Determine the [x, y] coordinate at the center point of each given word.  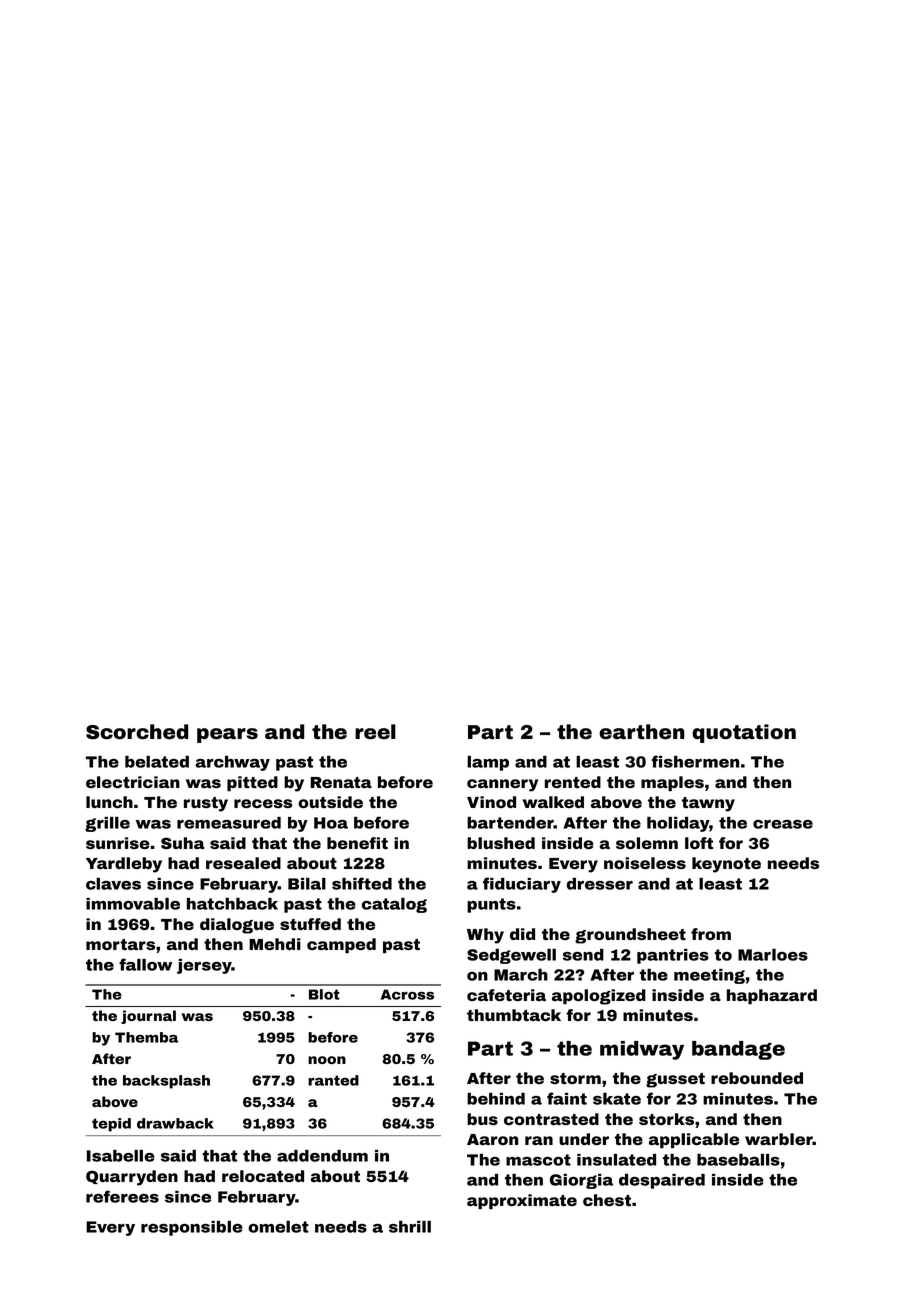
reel [375, 732]
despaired [662, 1181]
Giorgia [581, 1181]
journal [148, 1017]
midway [642, 1050]
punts [491, 905]
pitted [252, 783]
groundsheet [630, 936]
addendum [322, 1156]
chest [607, 1200]
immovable [133, 904]
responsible [192, 1228]
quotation [744, 733]
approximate [522, 1201]
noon [327, 1060]
